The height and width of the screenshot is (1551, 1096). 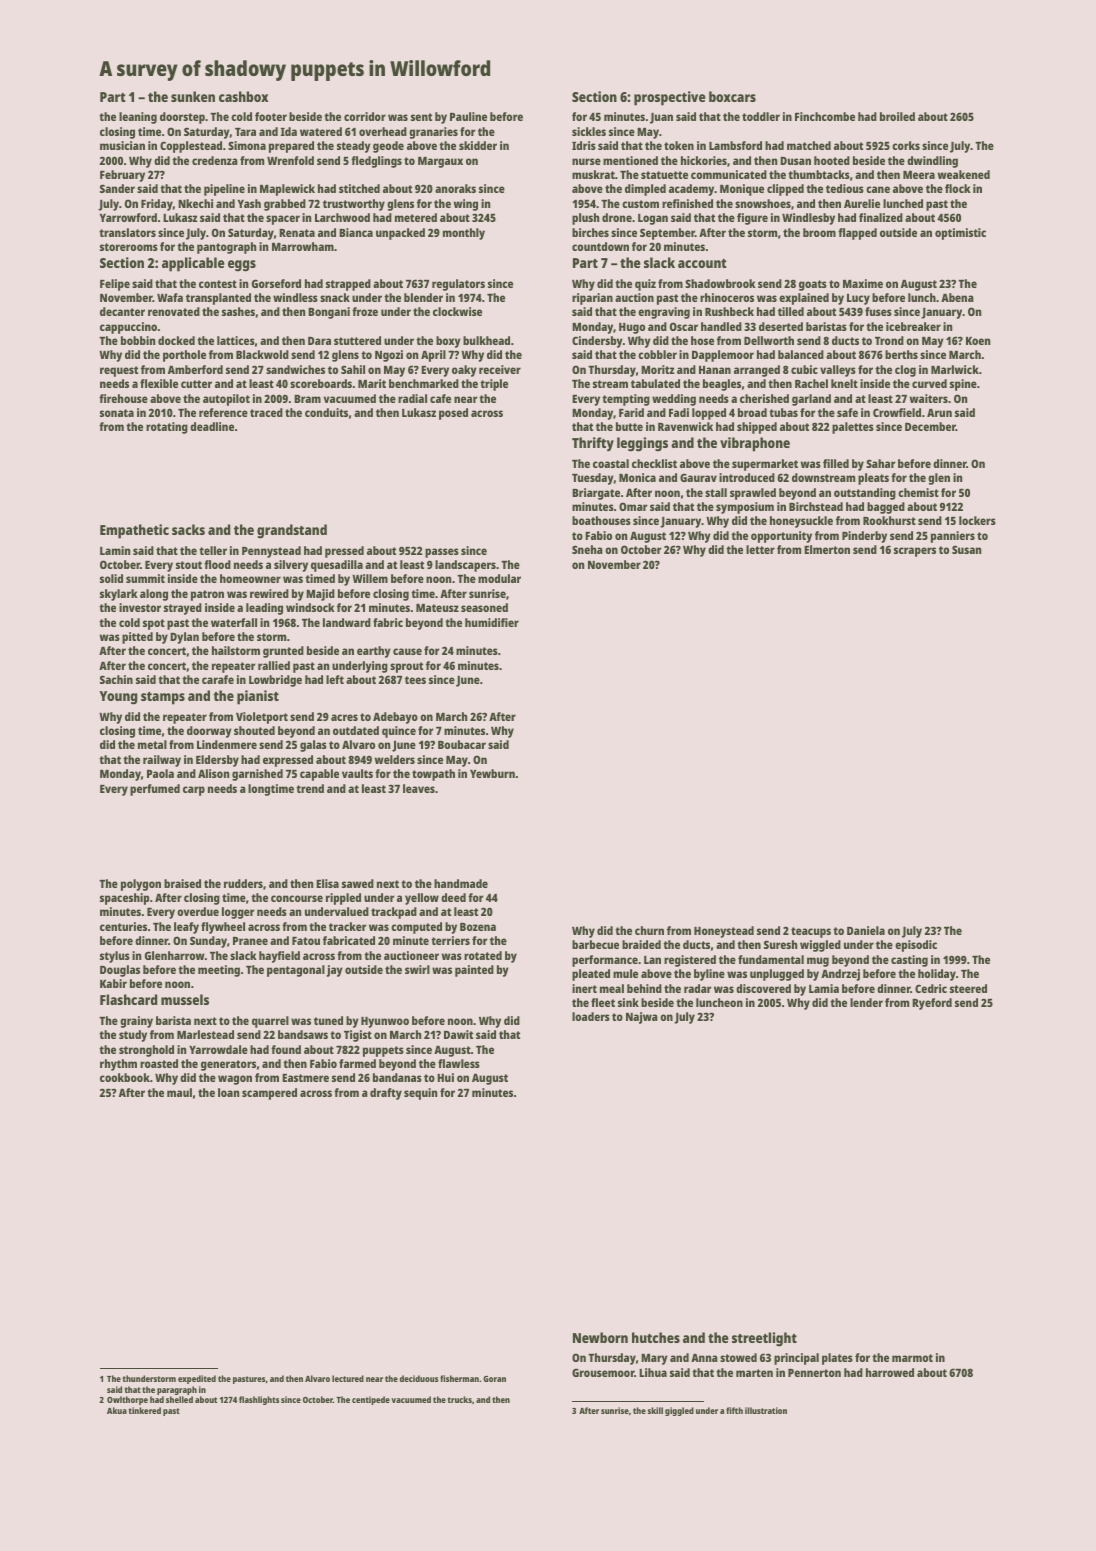 I want to click on deciduous, so click(x=419, y=1378).
